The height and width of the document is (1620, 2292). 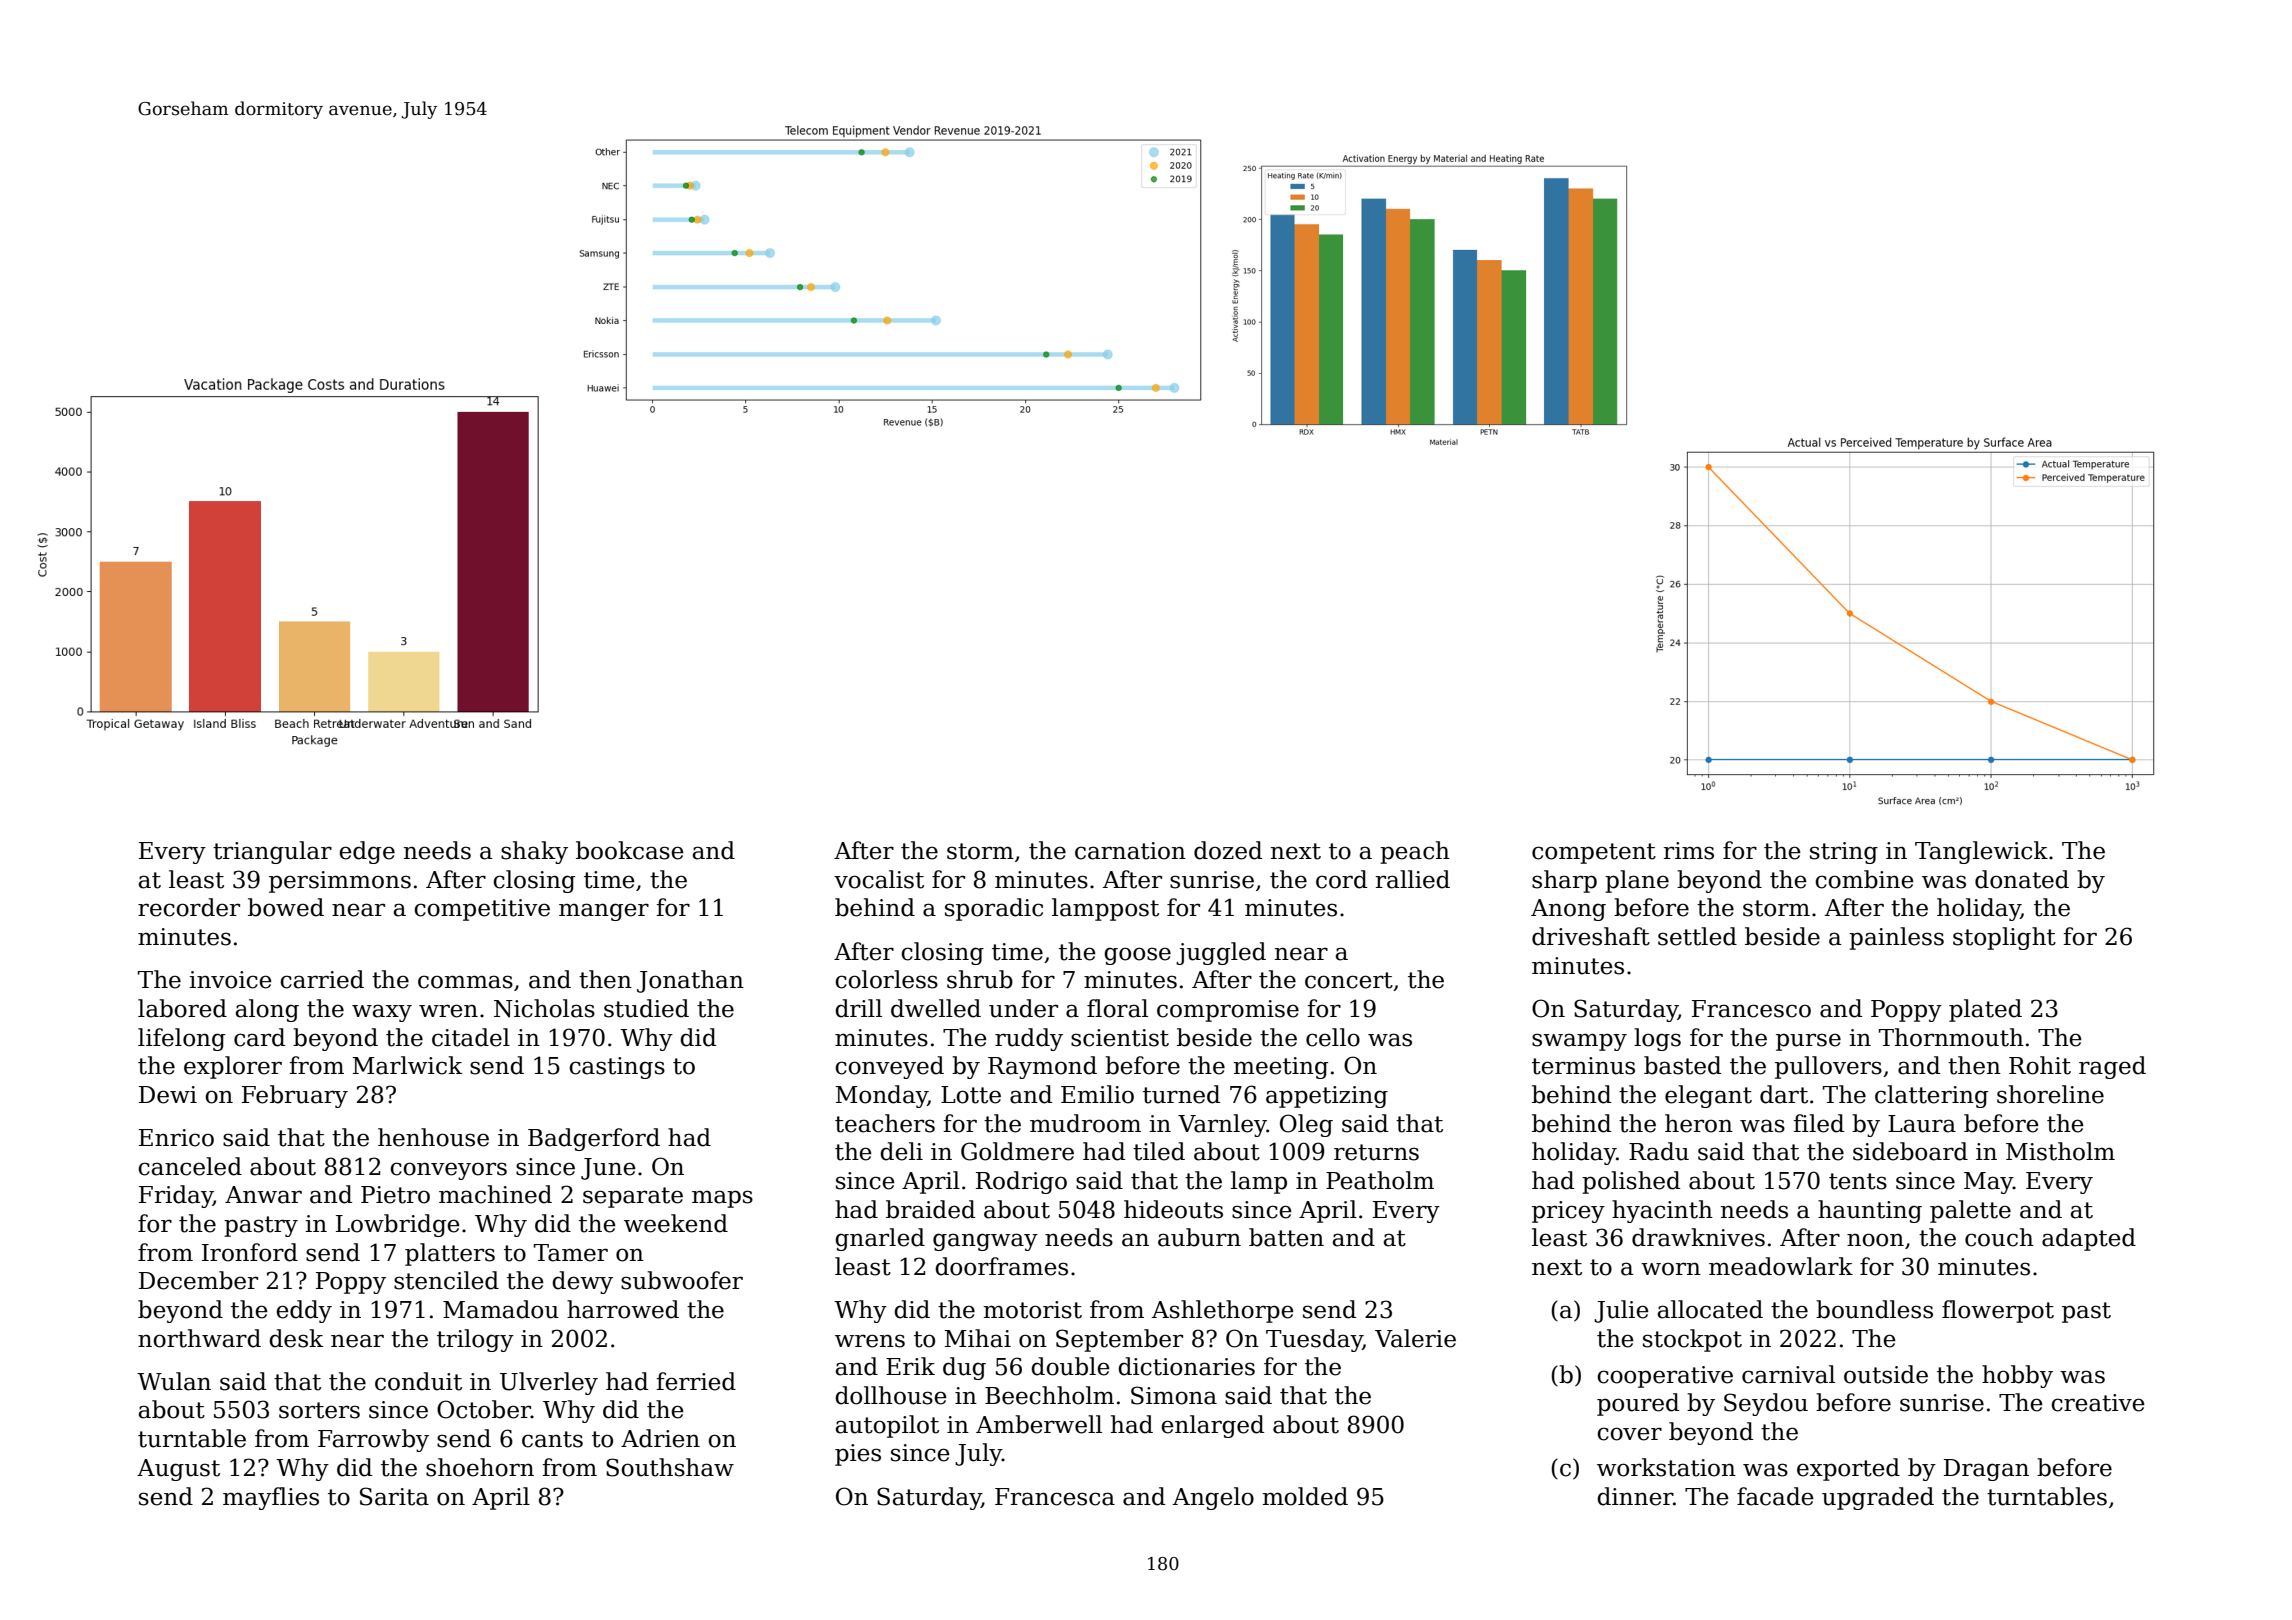 I want to click on conveyed, so click(x=889, y=1067).
